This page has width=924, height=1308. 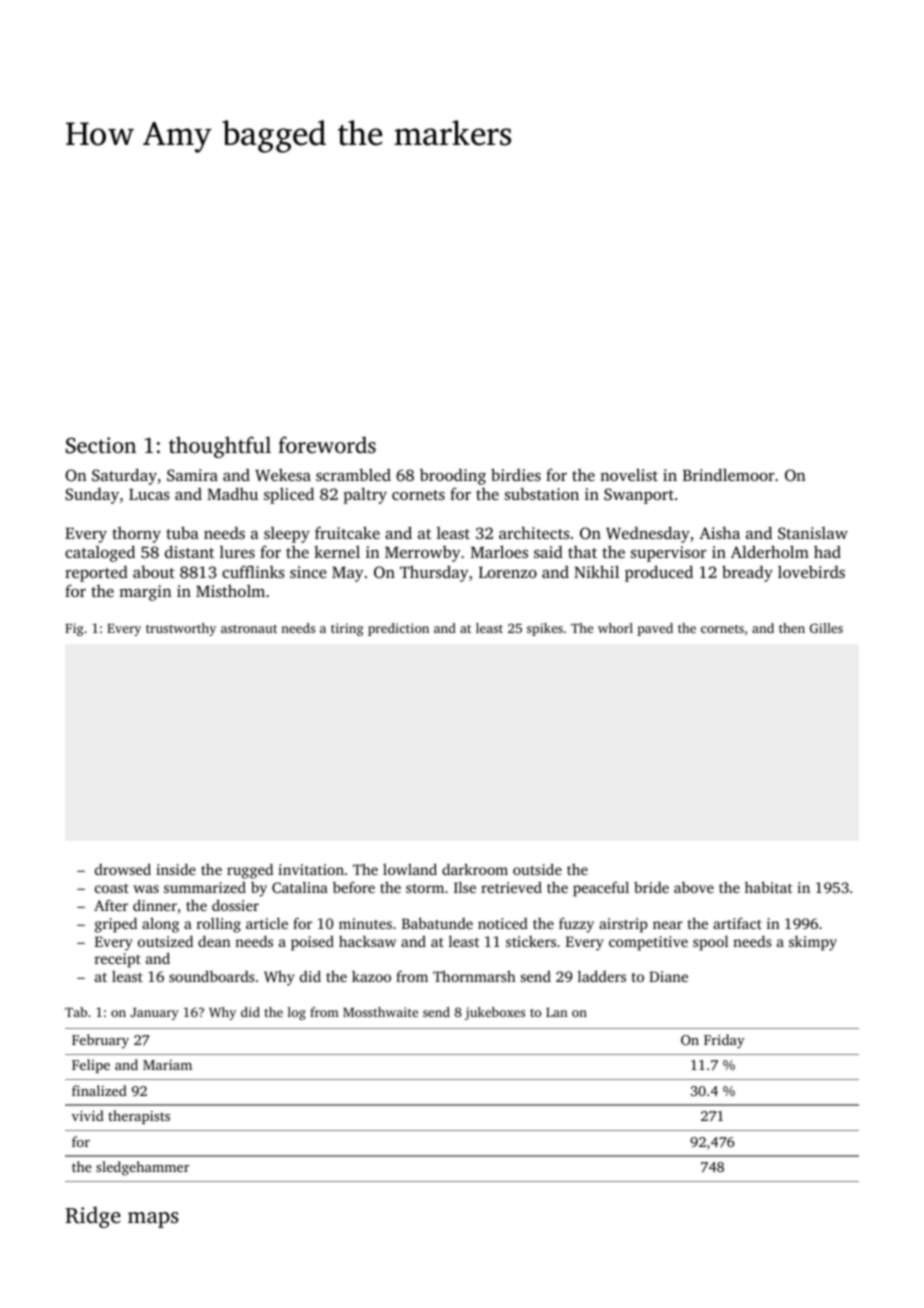 I want to click on birdies, so click(x=516, y=474).
